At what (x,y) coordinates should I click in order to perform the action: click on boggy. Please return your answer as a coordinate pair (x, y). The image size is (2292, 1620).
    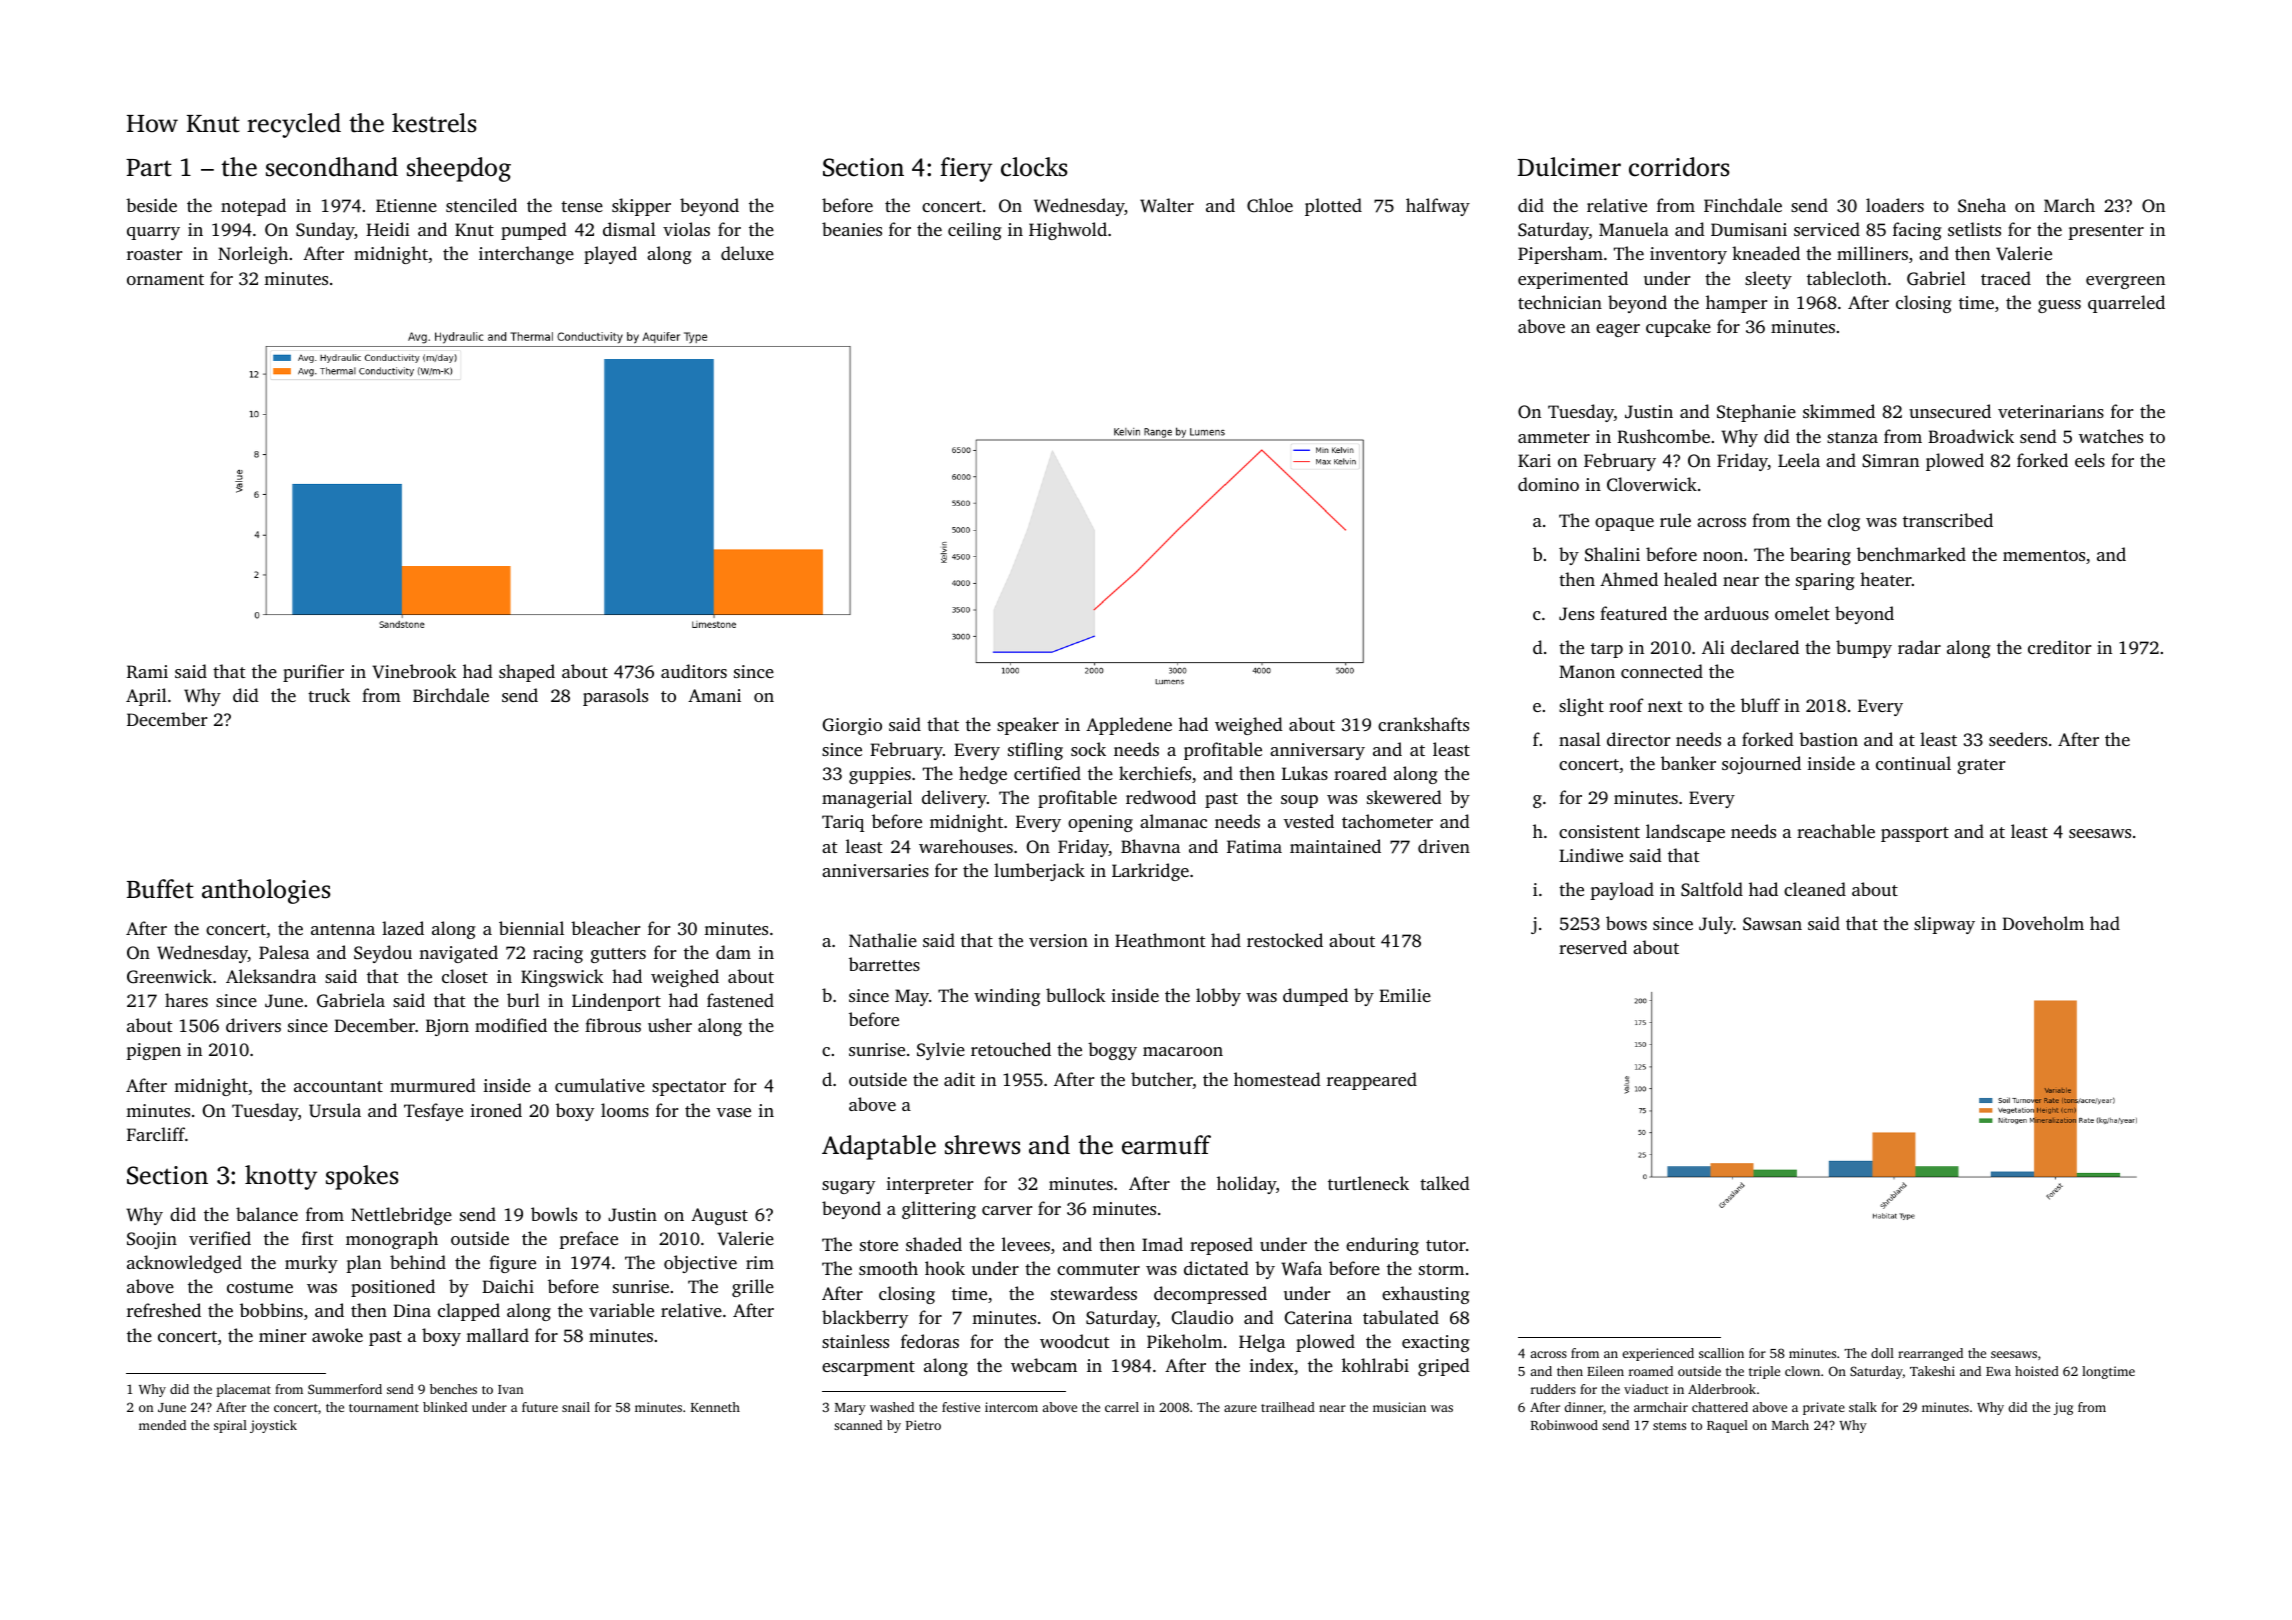
    Looking at the image, I should click on (1112, 1051).
